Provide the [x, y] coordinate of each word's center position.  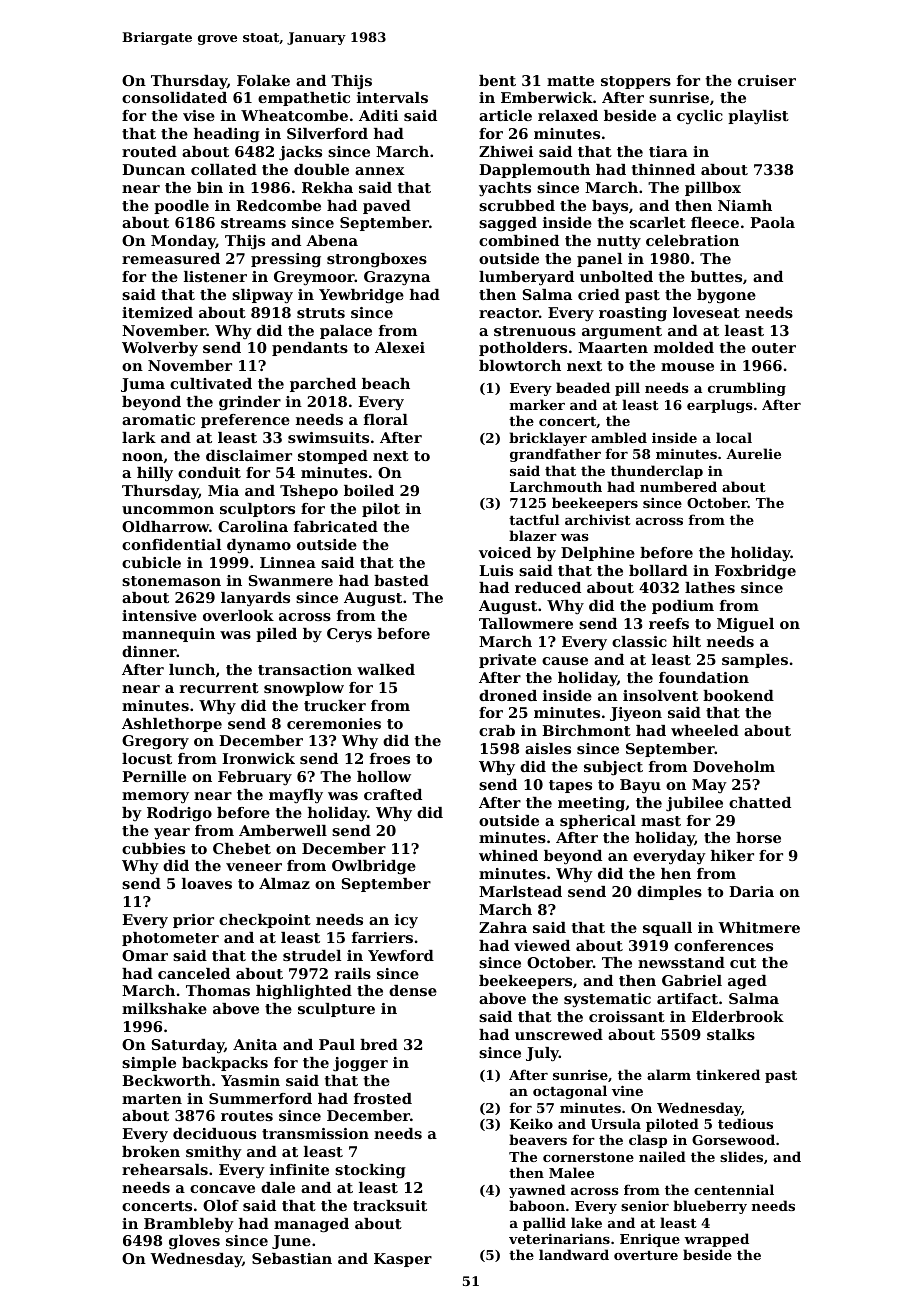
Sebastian [292, 1258]
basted [401, 580]
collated [224, 169]
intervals [392, 97]
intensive [159, 615]
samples [755, 661]
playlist [758, 117]
